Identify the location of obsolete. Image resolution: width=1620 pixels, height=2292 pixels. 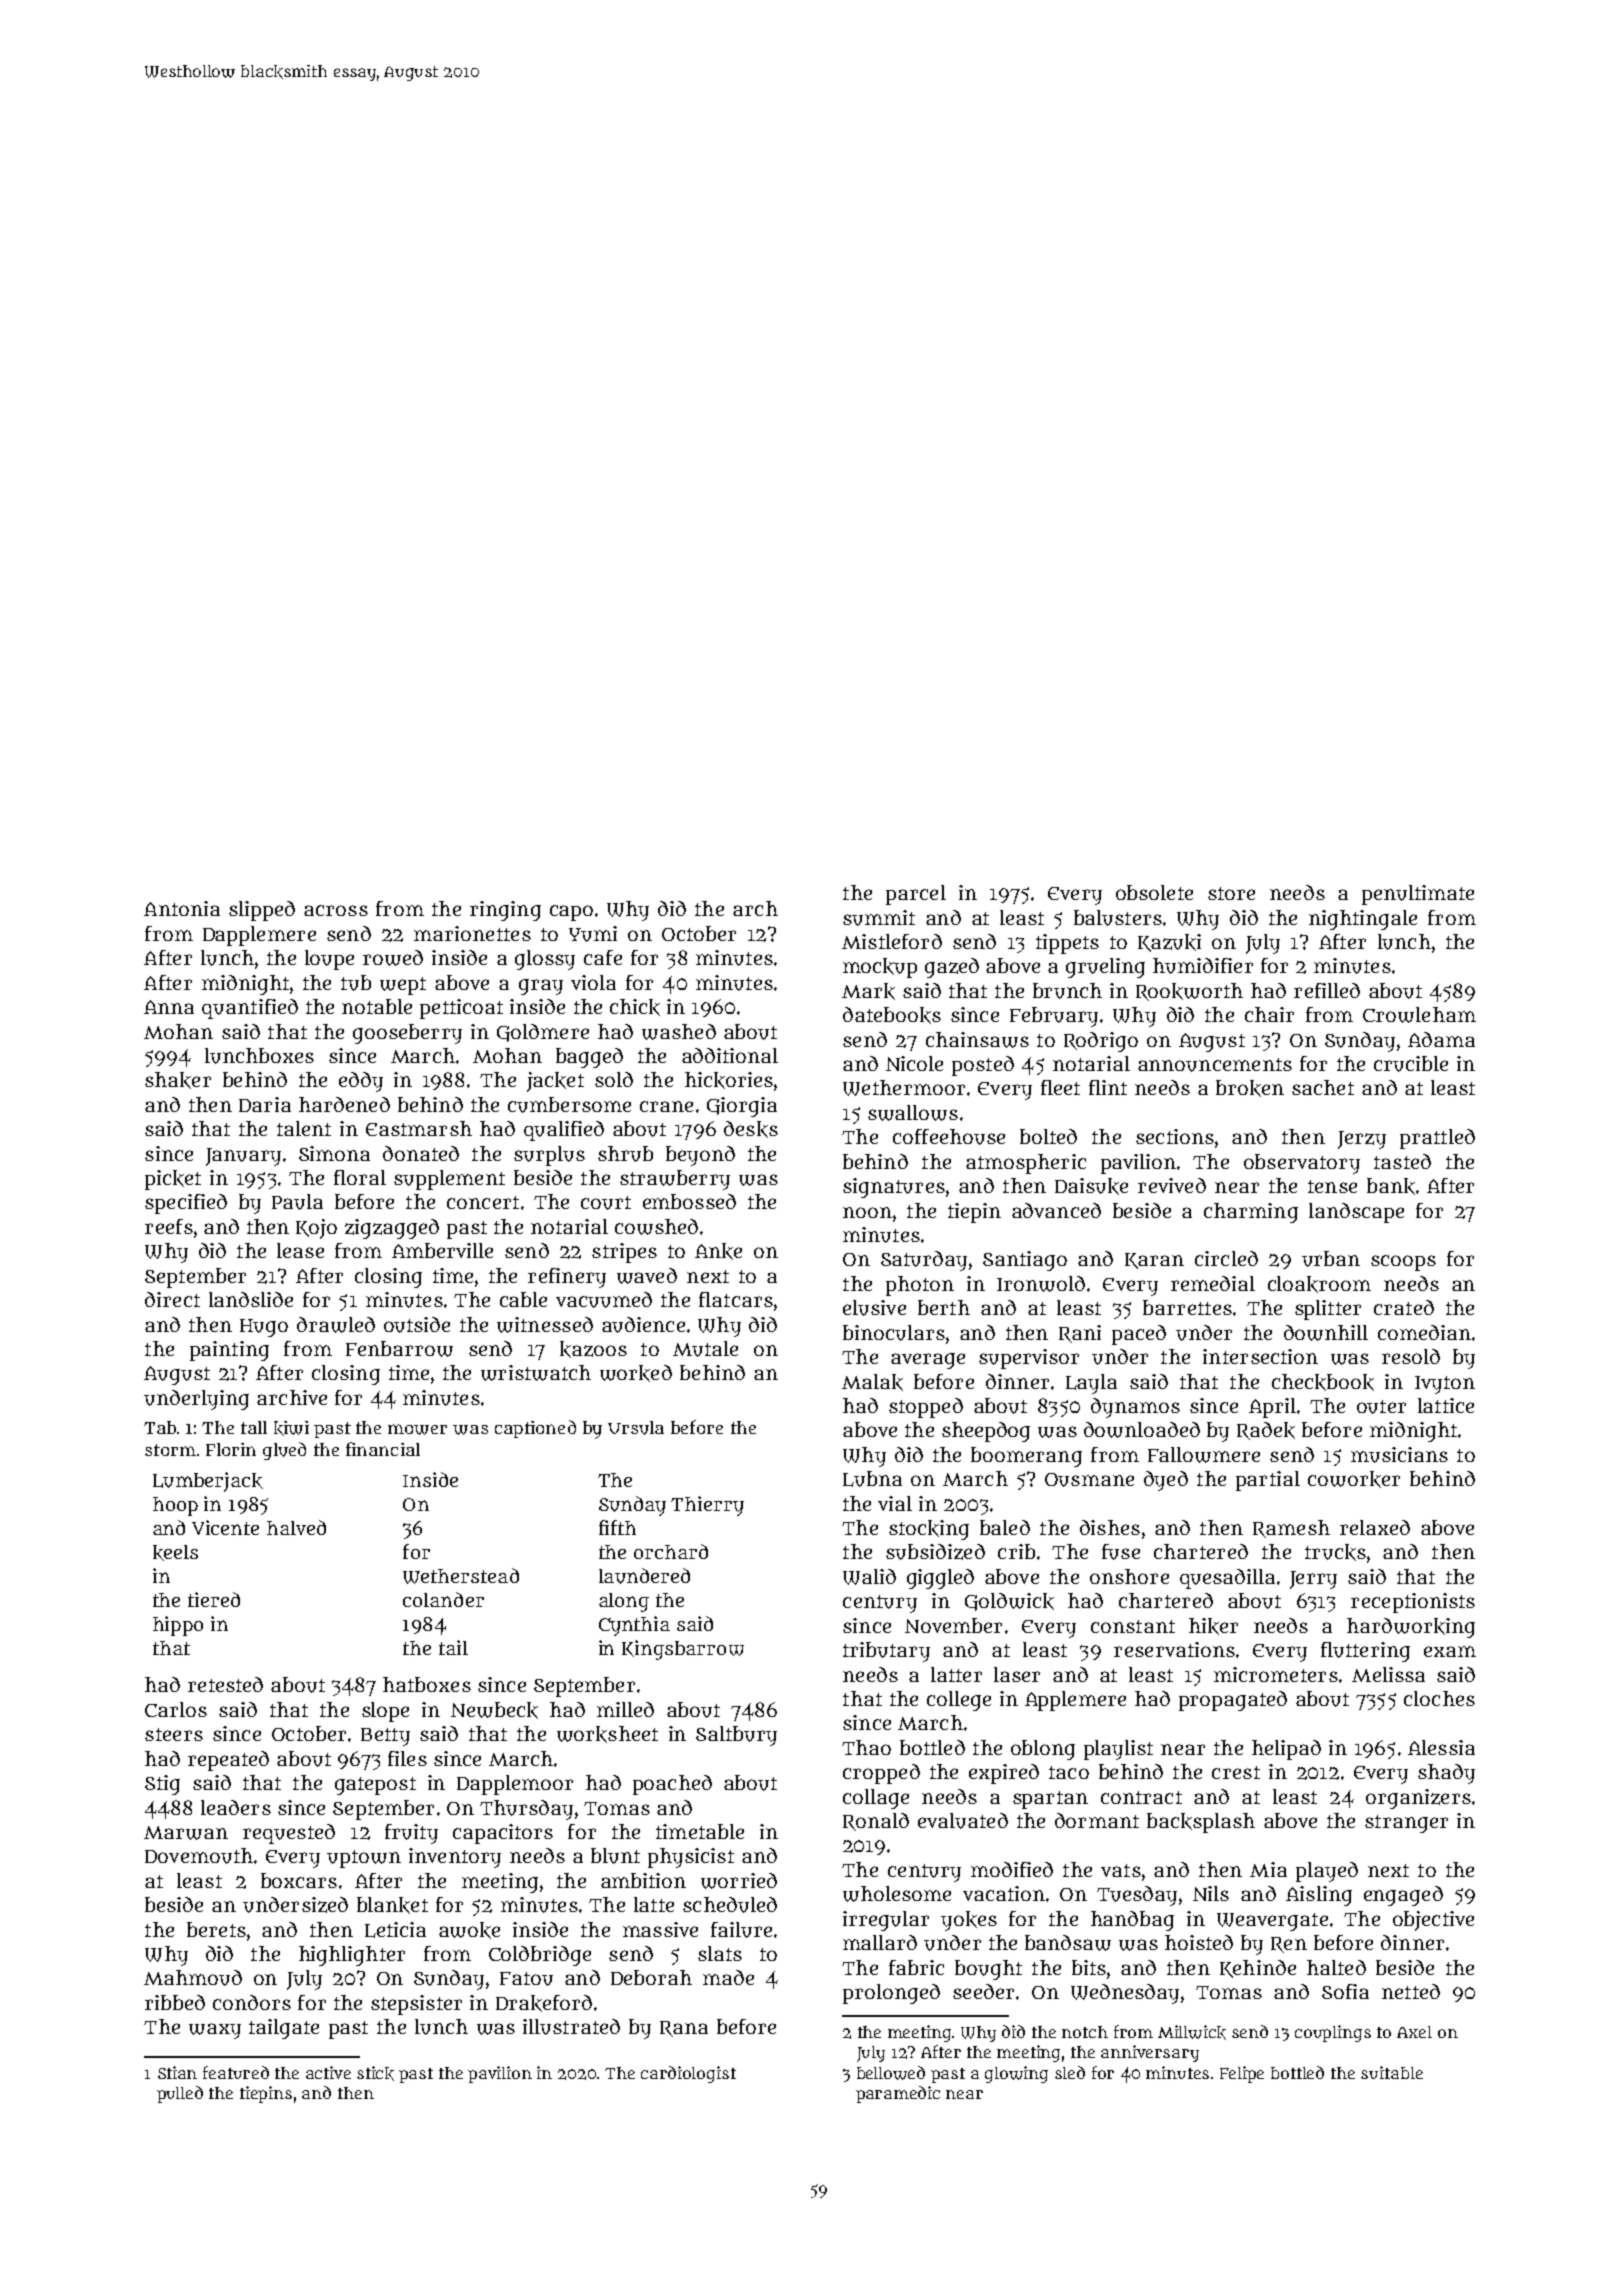
(1154, 892).
